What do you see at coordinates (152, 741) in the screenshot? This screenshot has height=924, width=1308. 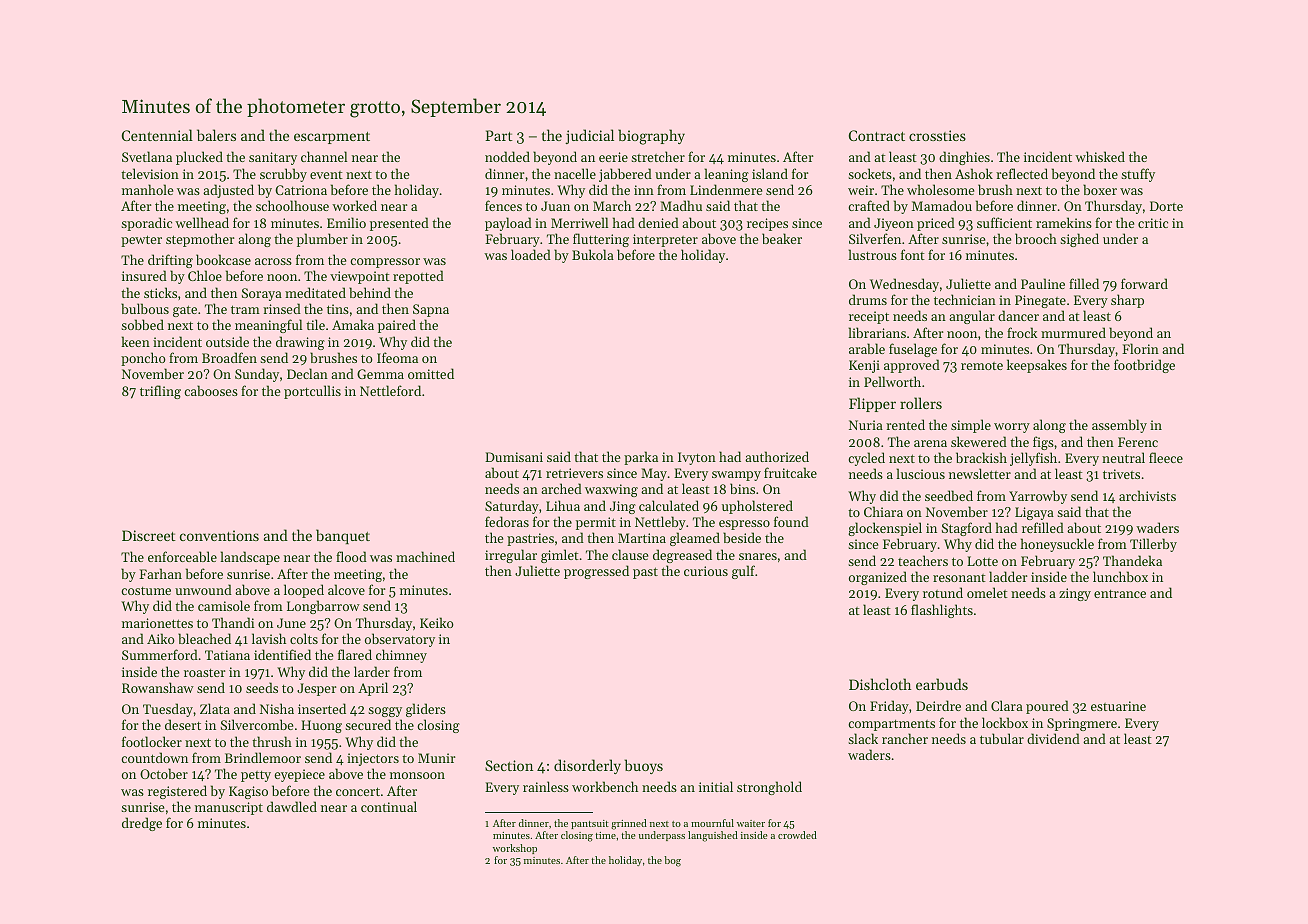 I see `footlocker` at bounding box center [152, 741].
